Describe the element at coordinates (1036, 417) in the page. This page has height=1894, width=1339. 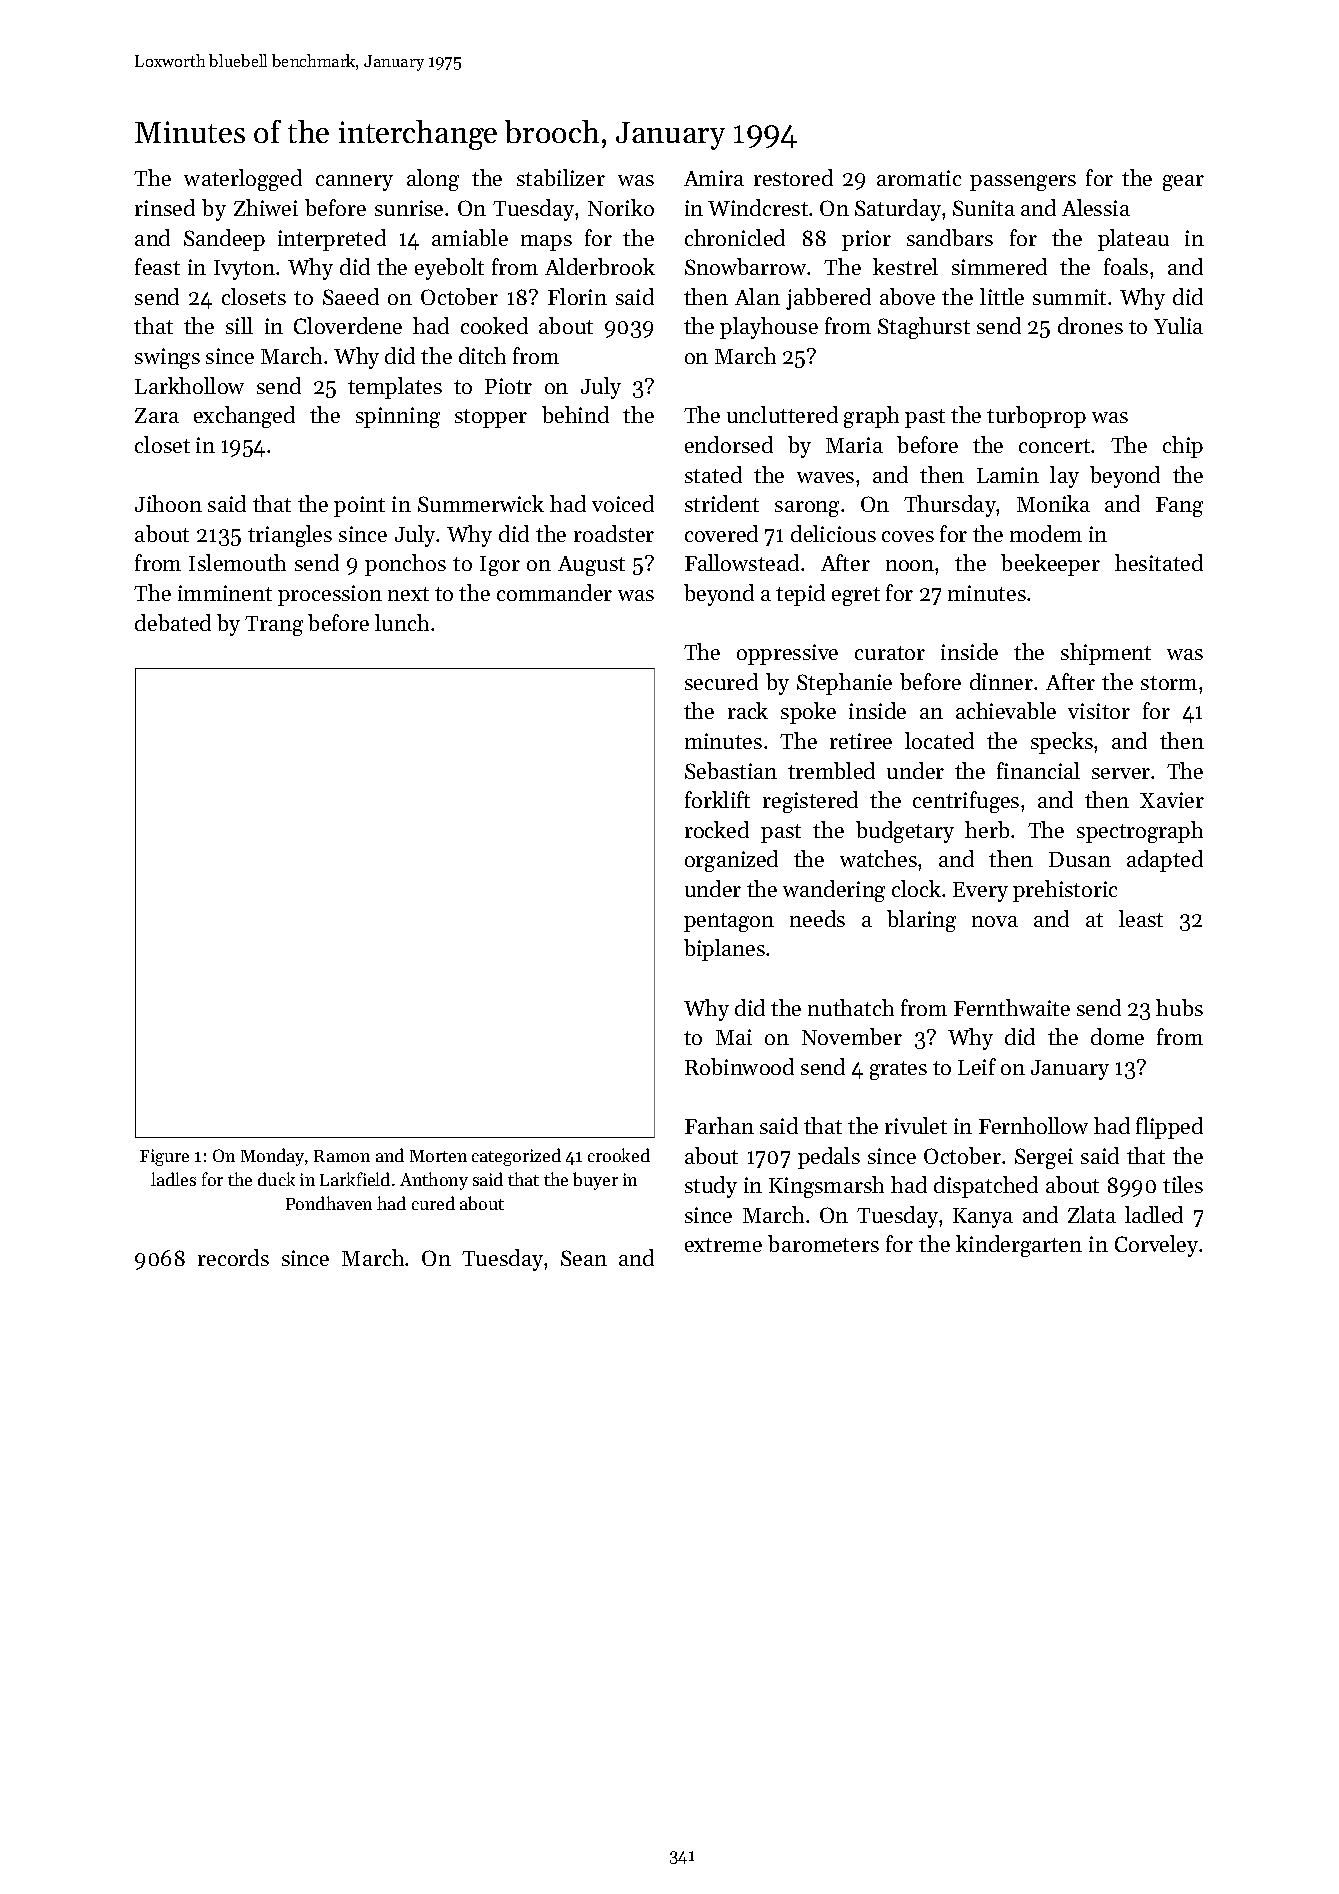
I see `turboprop` at that location.
